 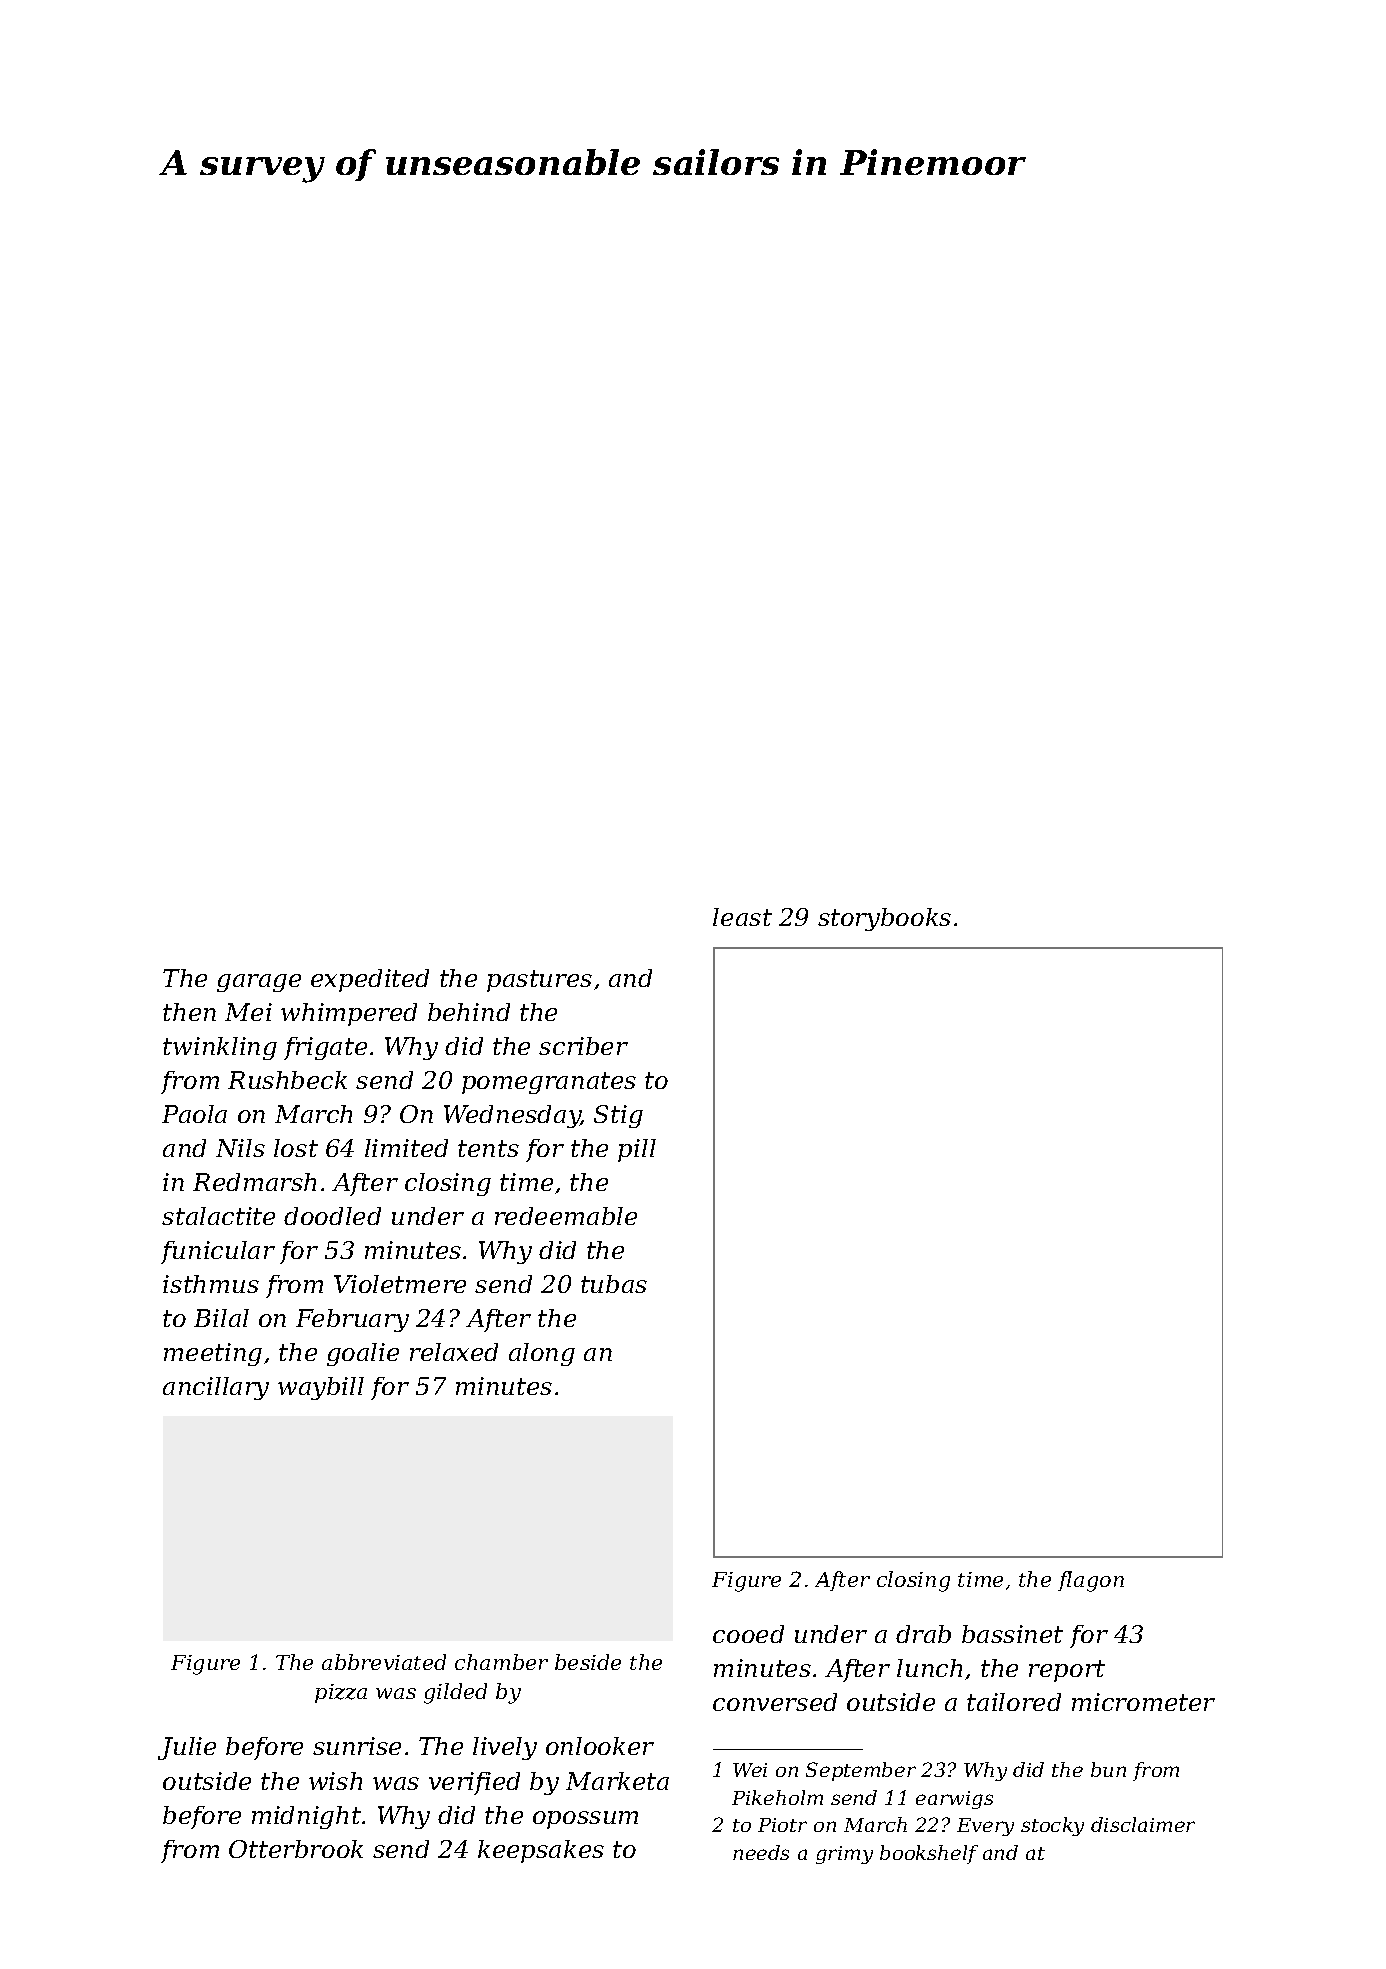 I want to click on along, so click(x=542, y=1354).
